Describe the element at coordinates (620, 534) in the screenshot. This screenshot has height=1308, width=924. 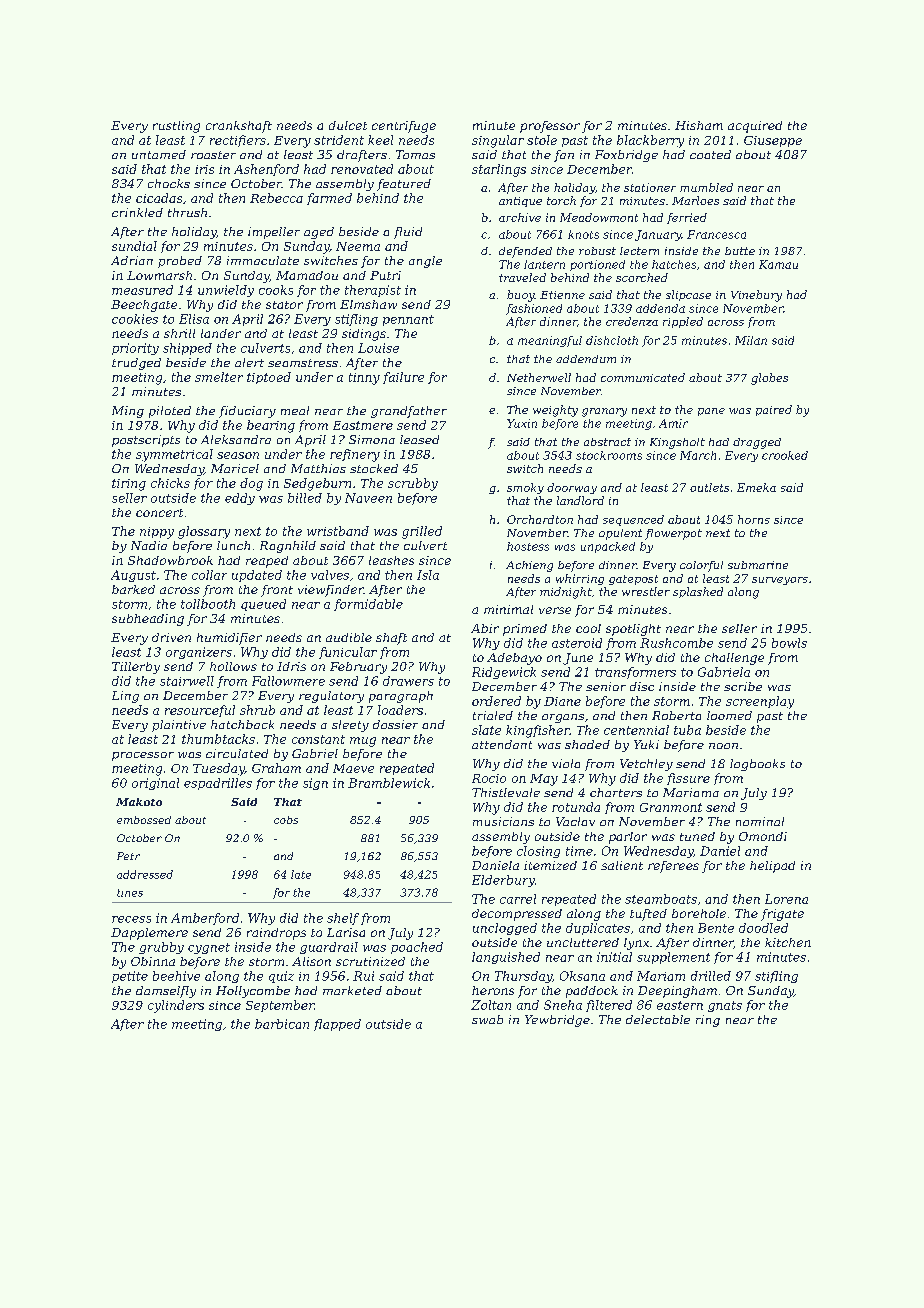
I see `opulent` at that location.
